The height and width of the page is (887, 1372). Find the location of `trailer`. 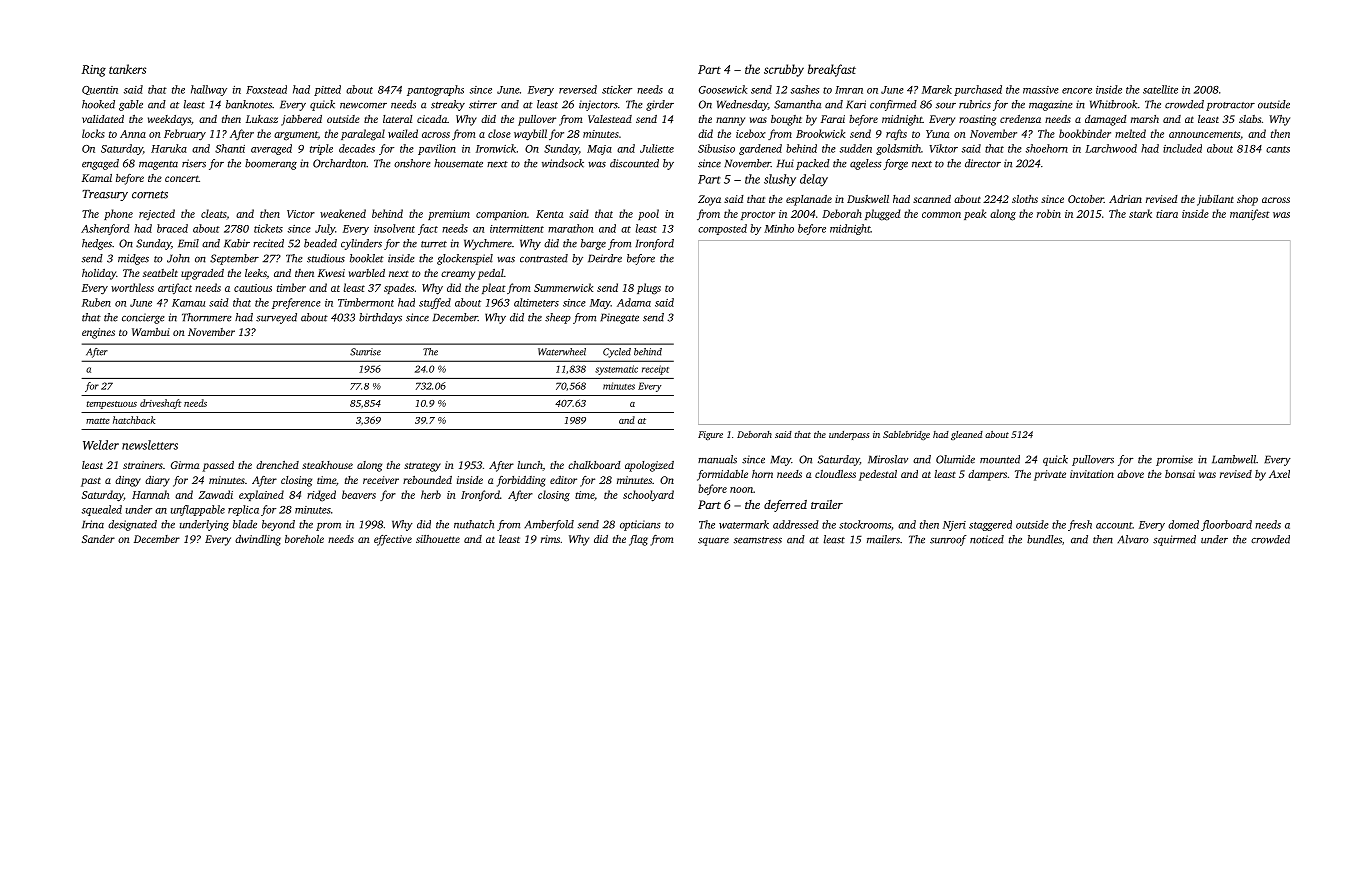

trailer is located at coordinates (827, 504).
